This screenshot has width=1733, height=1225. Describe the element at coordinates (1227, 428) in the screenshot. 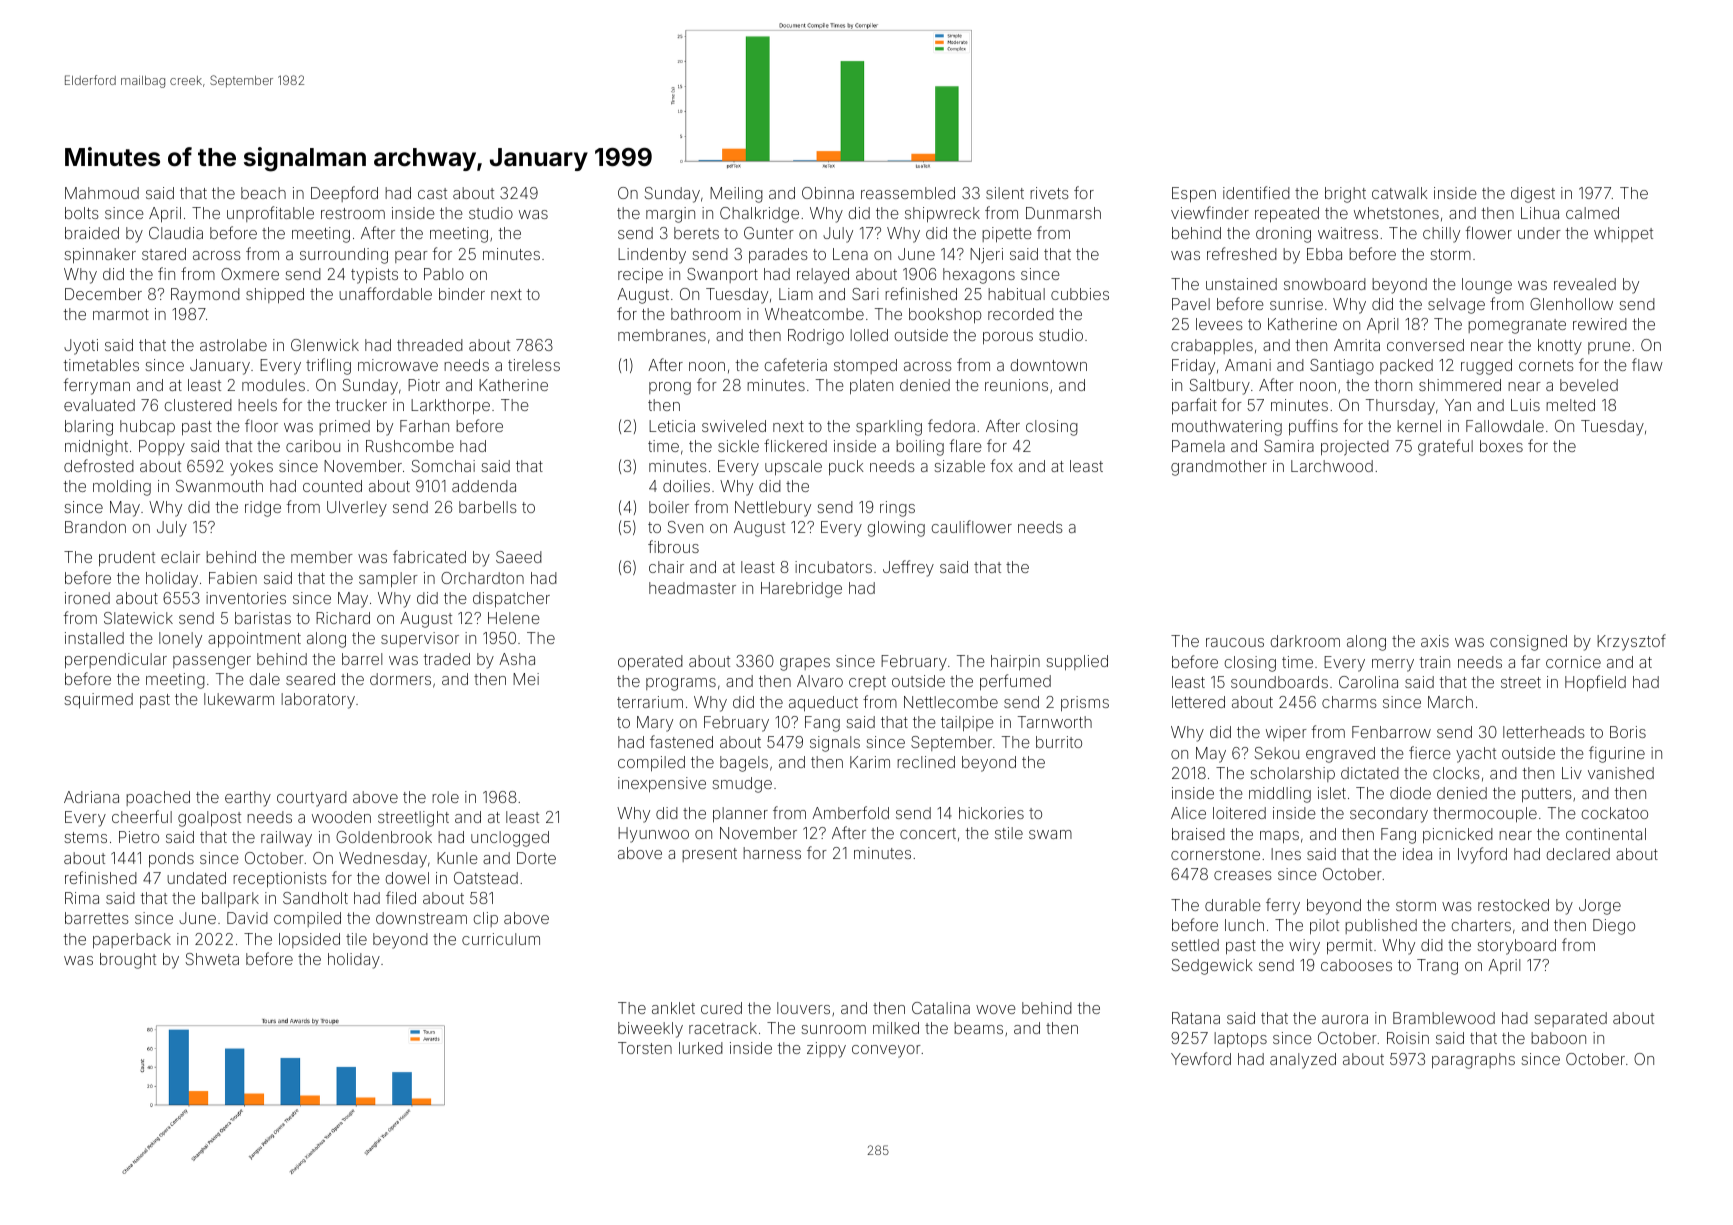

I see `mouthwatering` at that location.
